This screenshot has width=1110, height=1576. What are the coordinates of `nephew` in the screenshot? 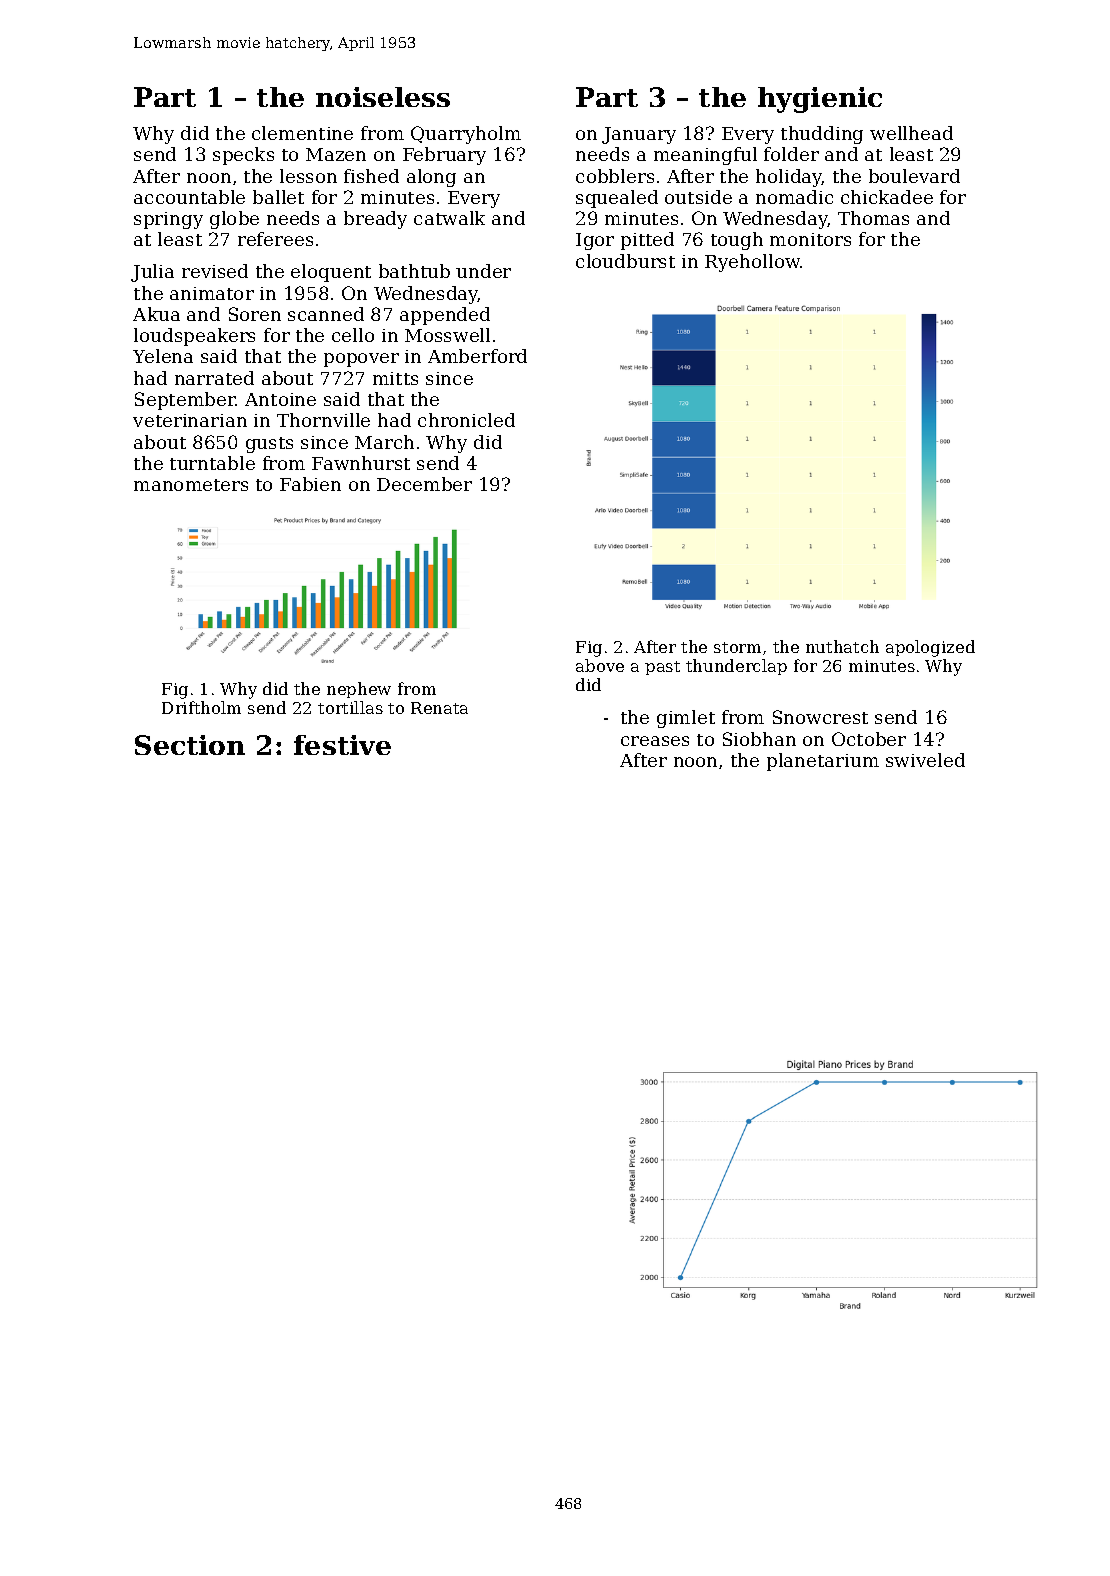 It's located at (359, 690).
